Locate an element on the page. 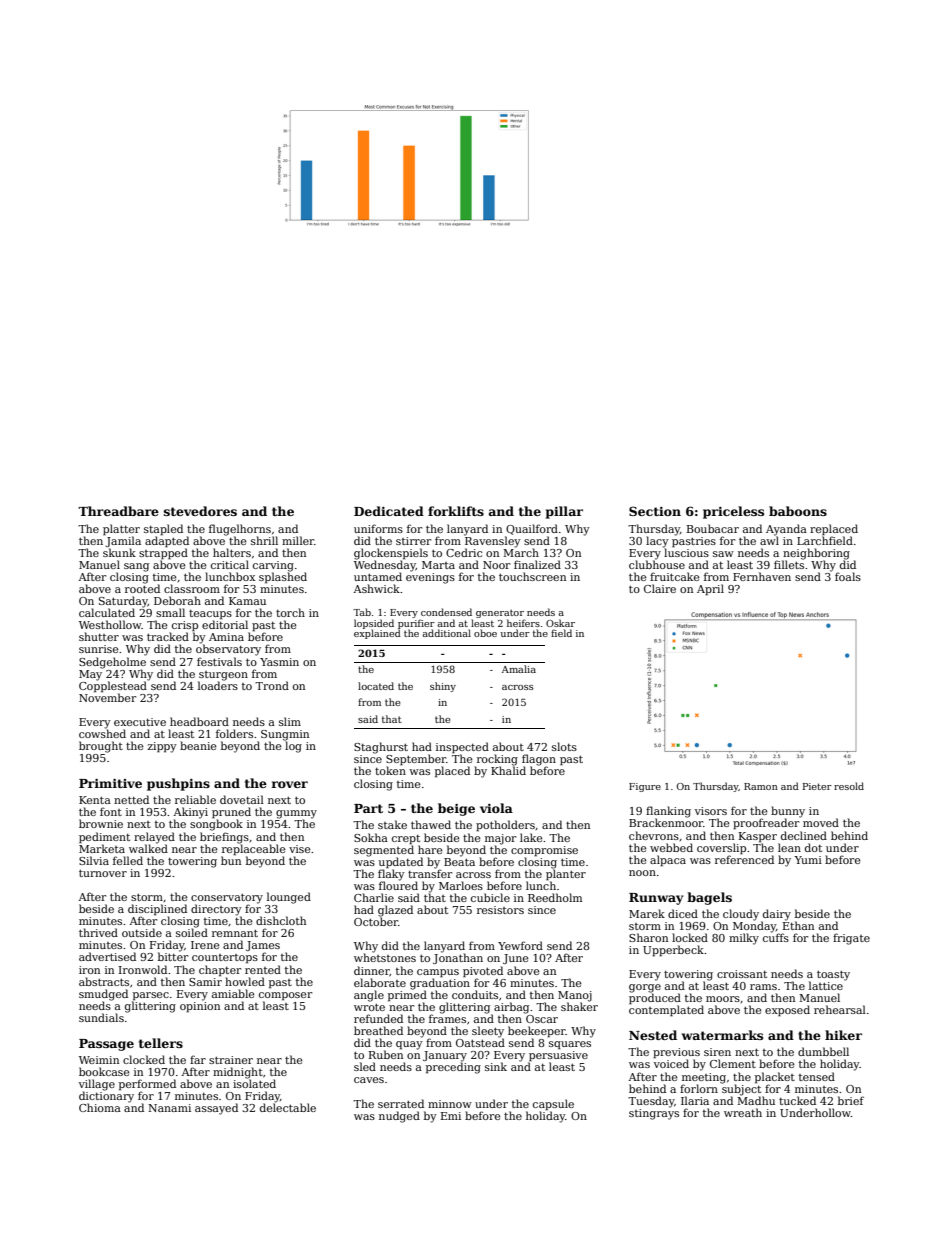 The height and width of the document is (1233, 952). nudged is located at coordinates (399, 1117).
